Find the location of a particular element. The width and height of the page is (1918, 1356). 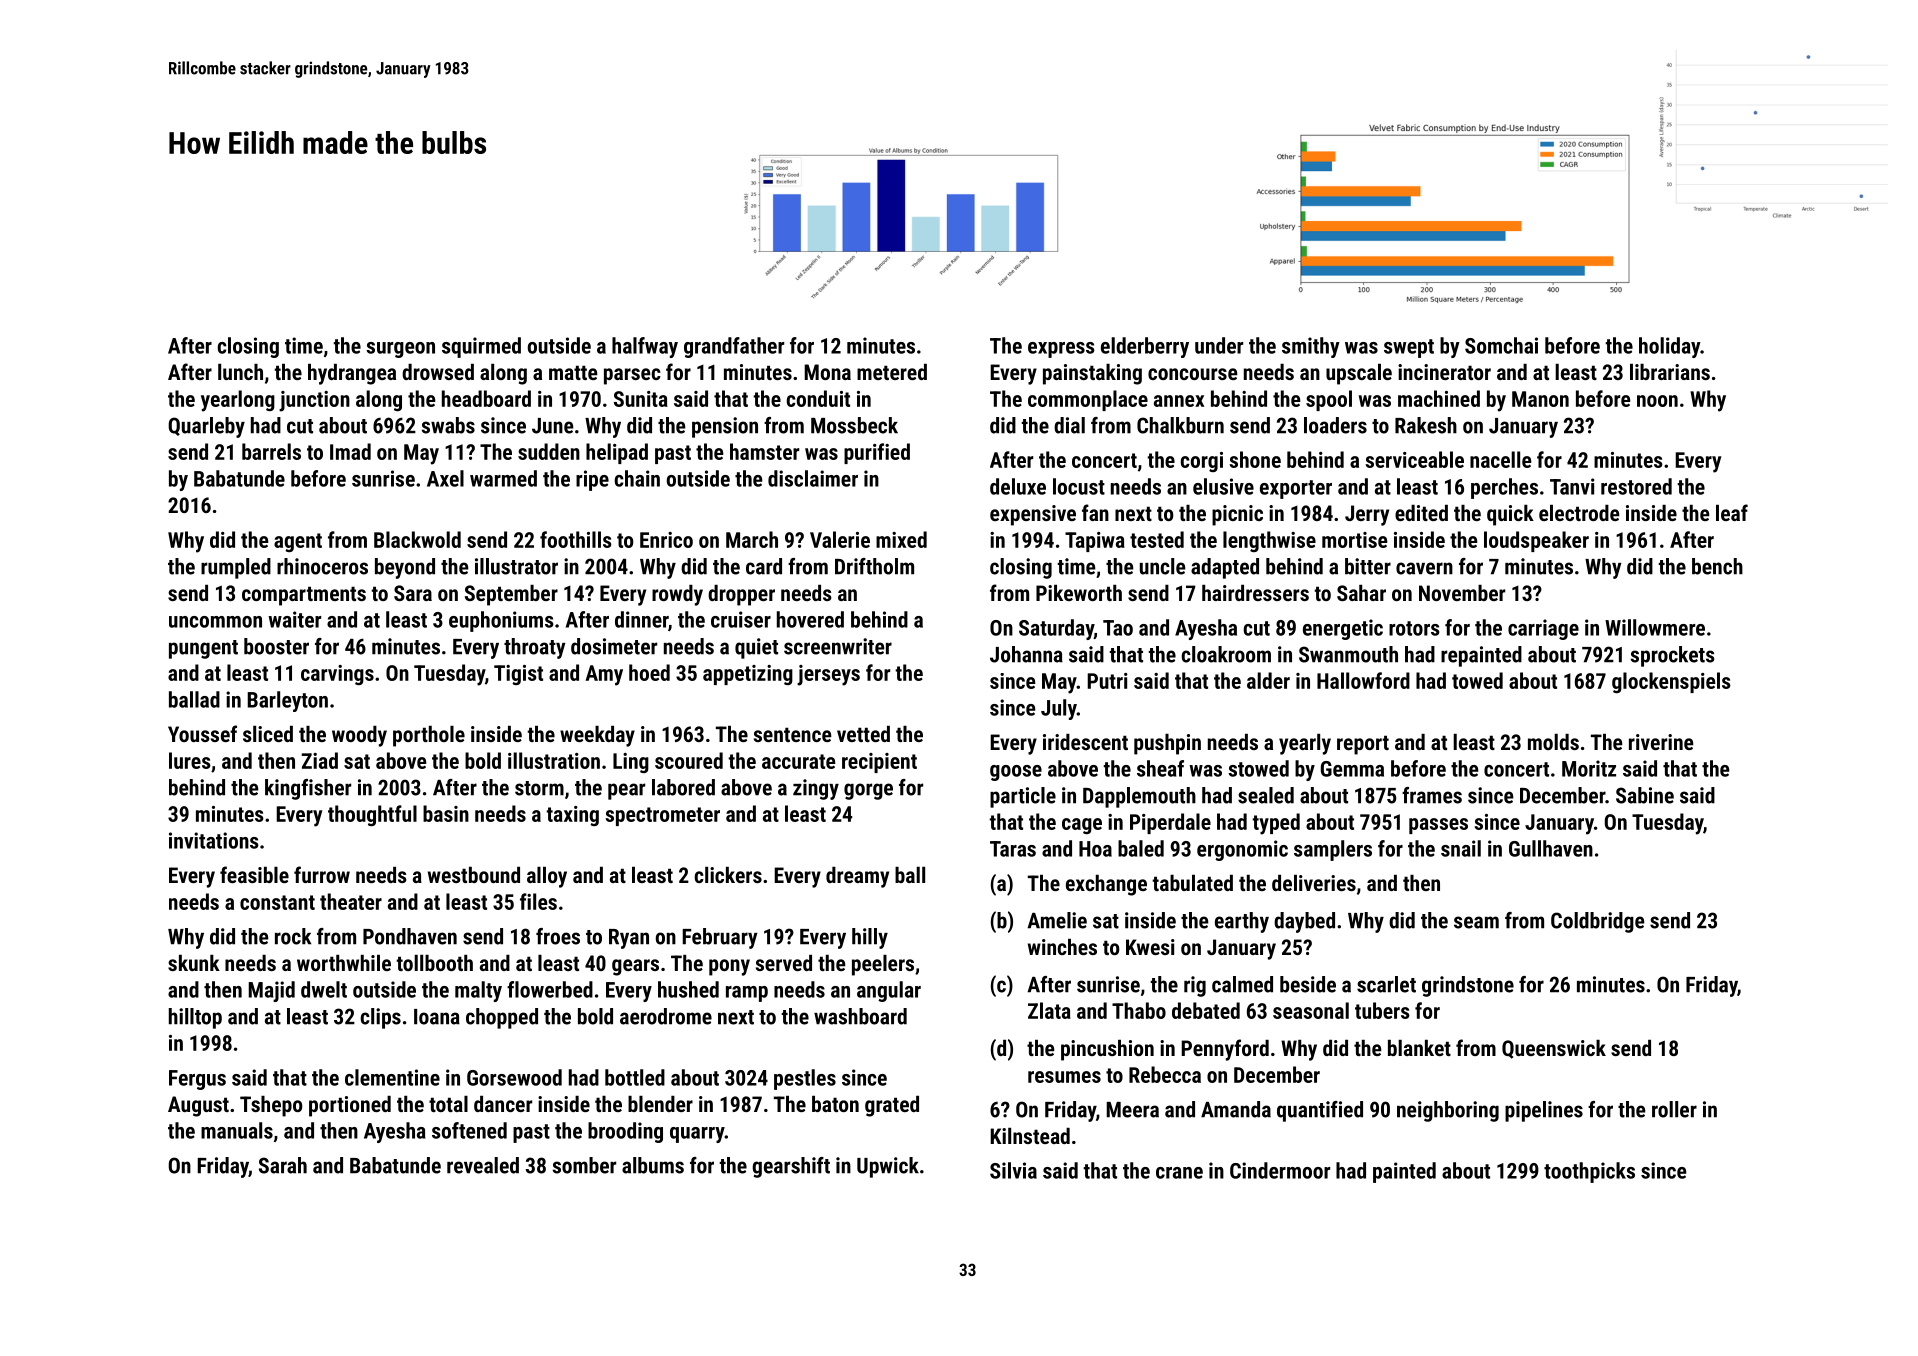

surgeon is located at coordinates (400, 350).
